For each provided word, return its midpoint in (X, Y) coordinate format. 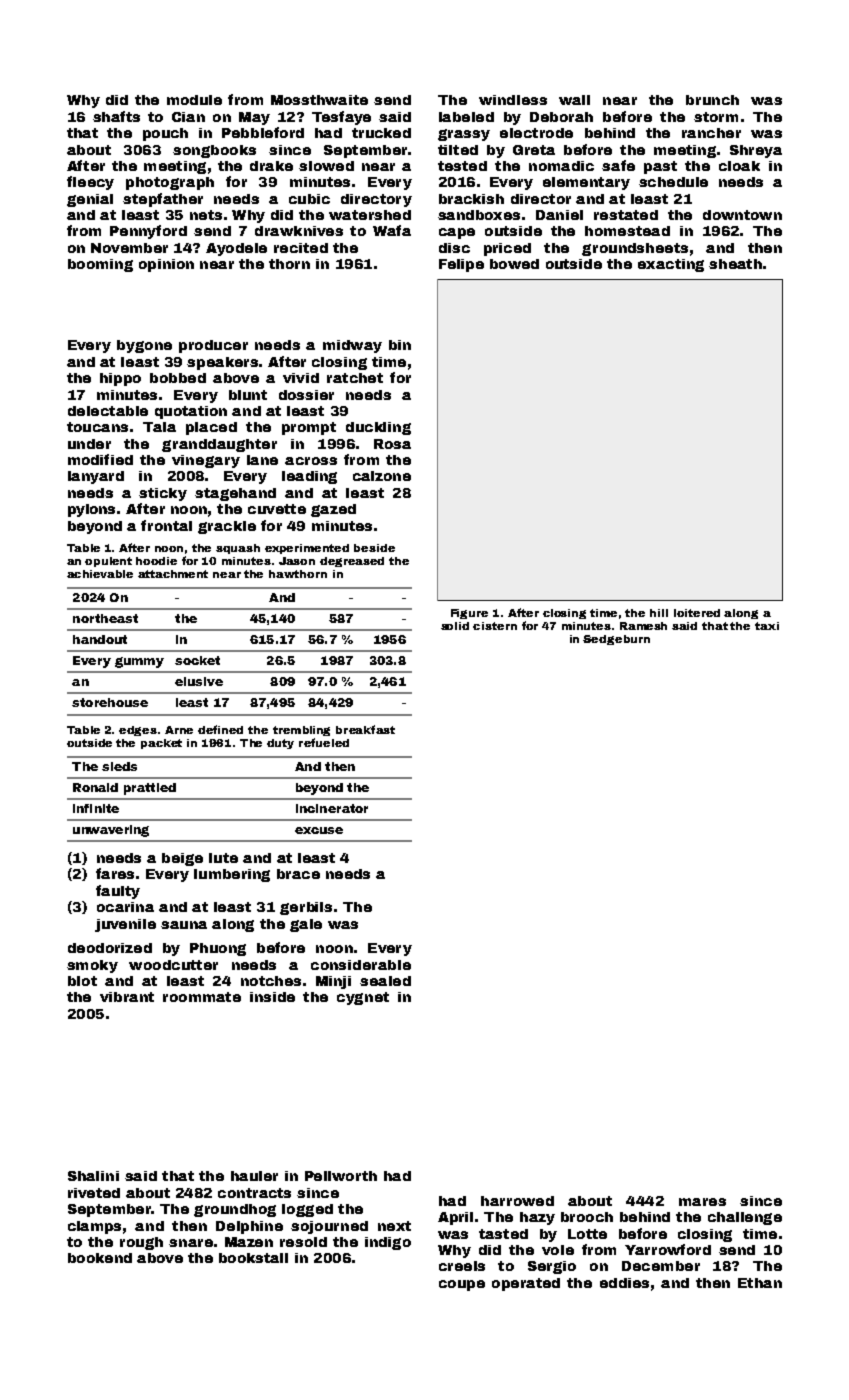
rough (141, 1243)
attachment (173, 574)
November (129, 248)
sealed (385, 981)
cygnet (363, 998)
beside (374, 548)
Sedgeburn (616, 640)
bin (400, 345)
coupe (462, 1285)
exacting (671, 265)
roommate (202, 997)
